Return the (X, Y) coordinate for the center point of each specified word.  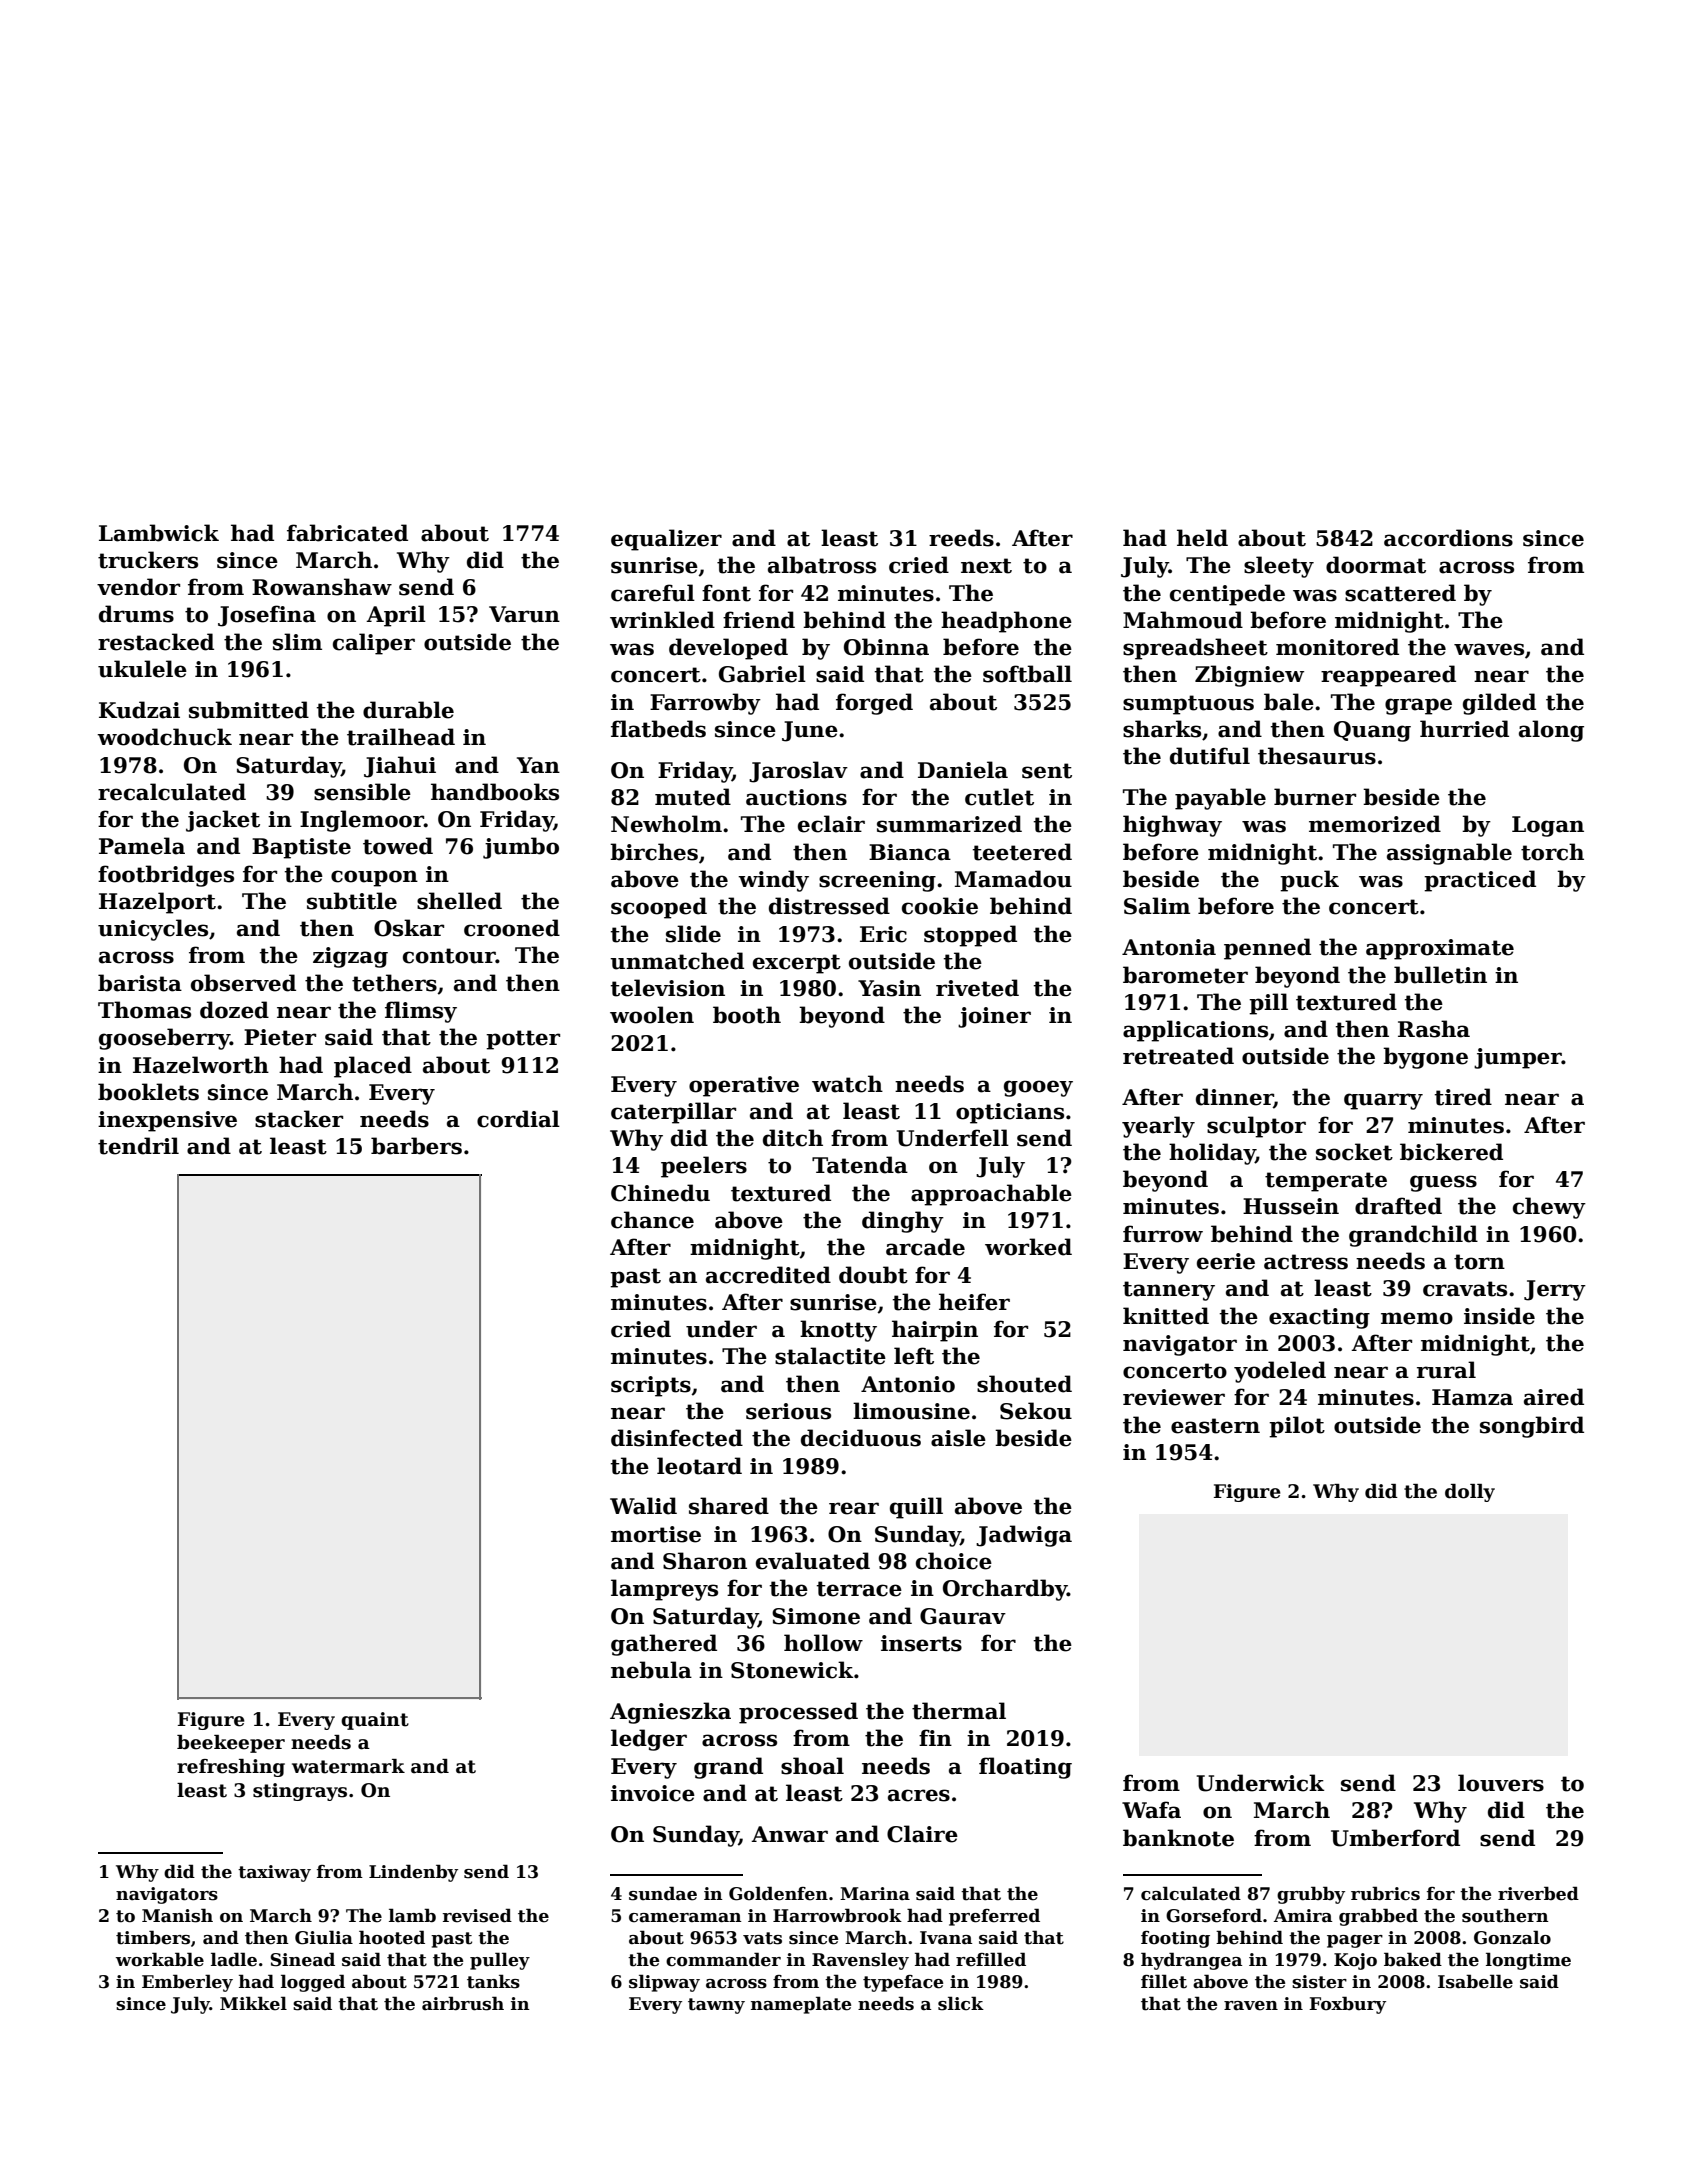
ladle (234, 1959)
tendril (138, 1146)
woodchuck (164, 737)
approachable (991, 1195)
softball (1027, 674)
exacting (1319, 1318)
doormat (1376, 565)
